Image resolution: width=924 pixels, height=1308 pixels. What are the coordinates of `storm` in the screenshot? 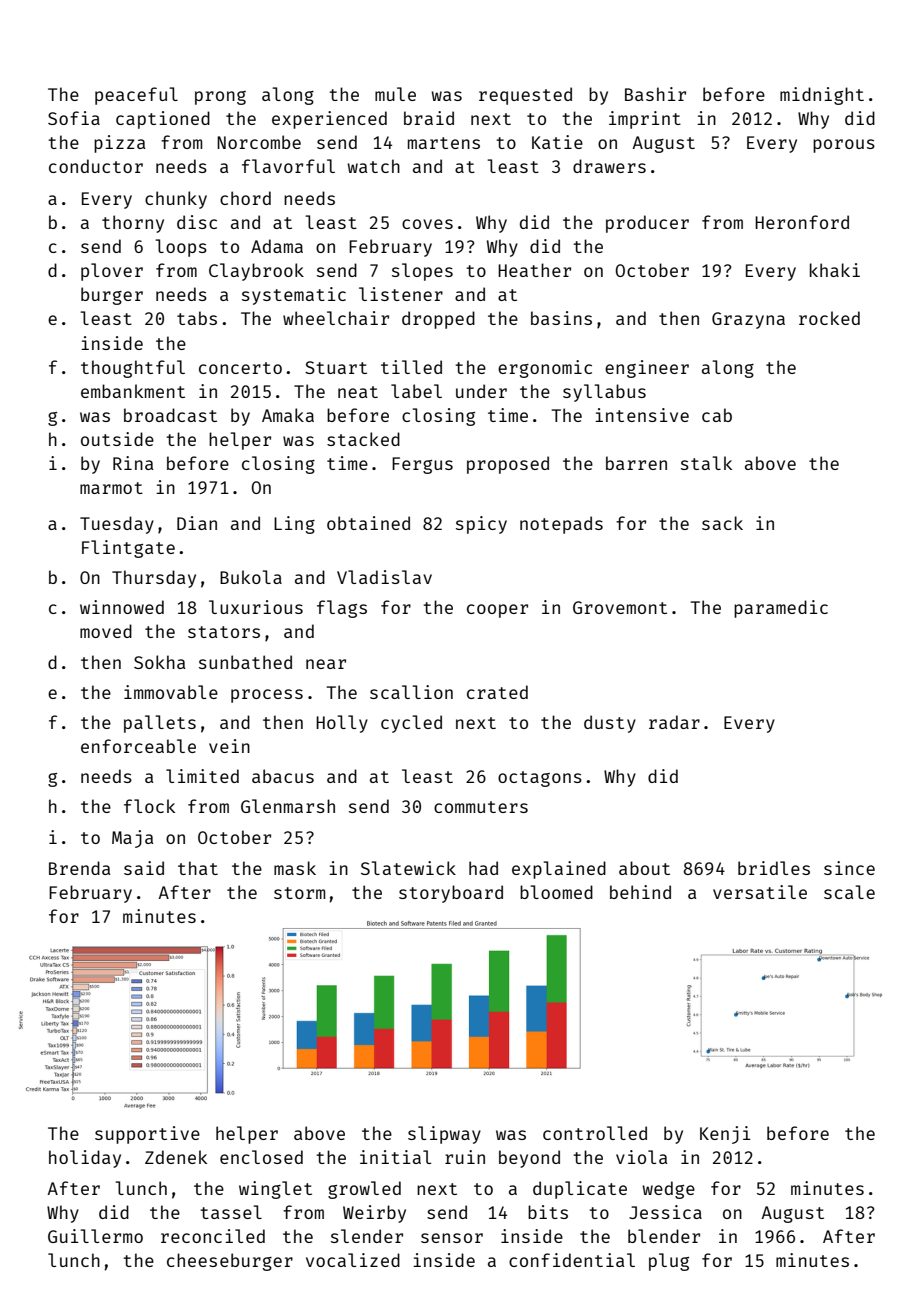 It's located at (299, 893).
